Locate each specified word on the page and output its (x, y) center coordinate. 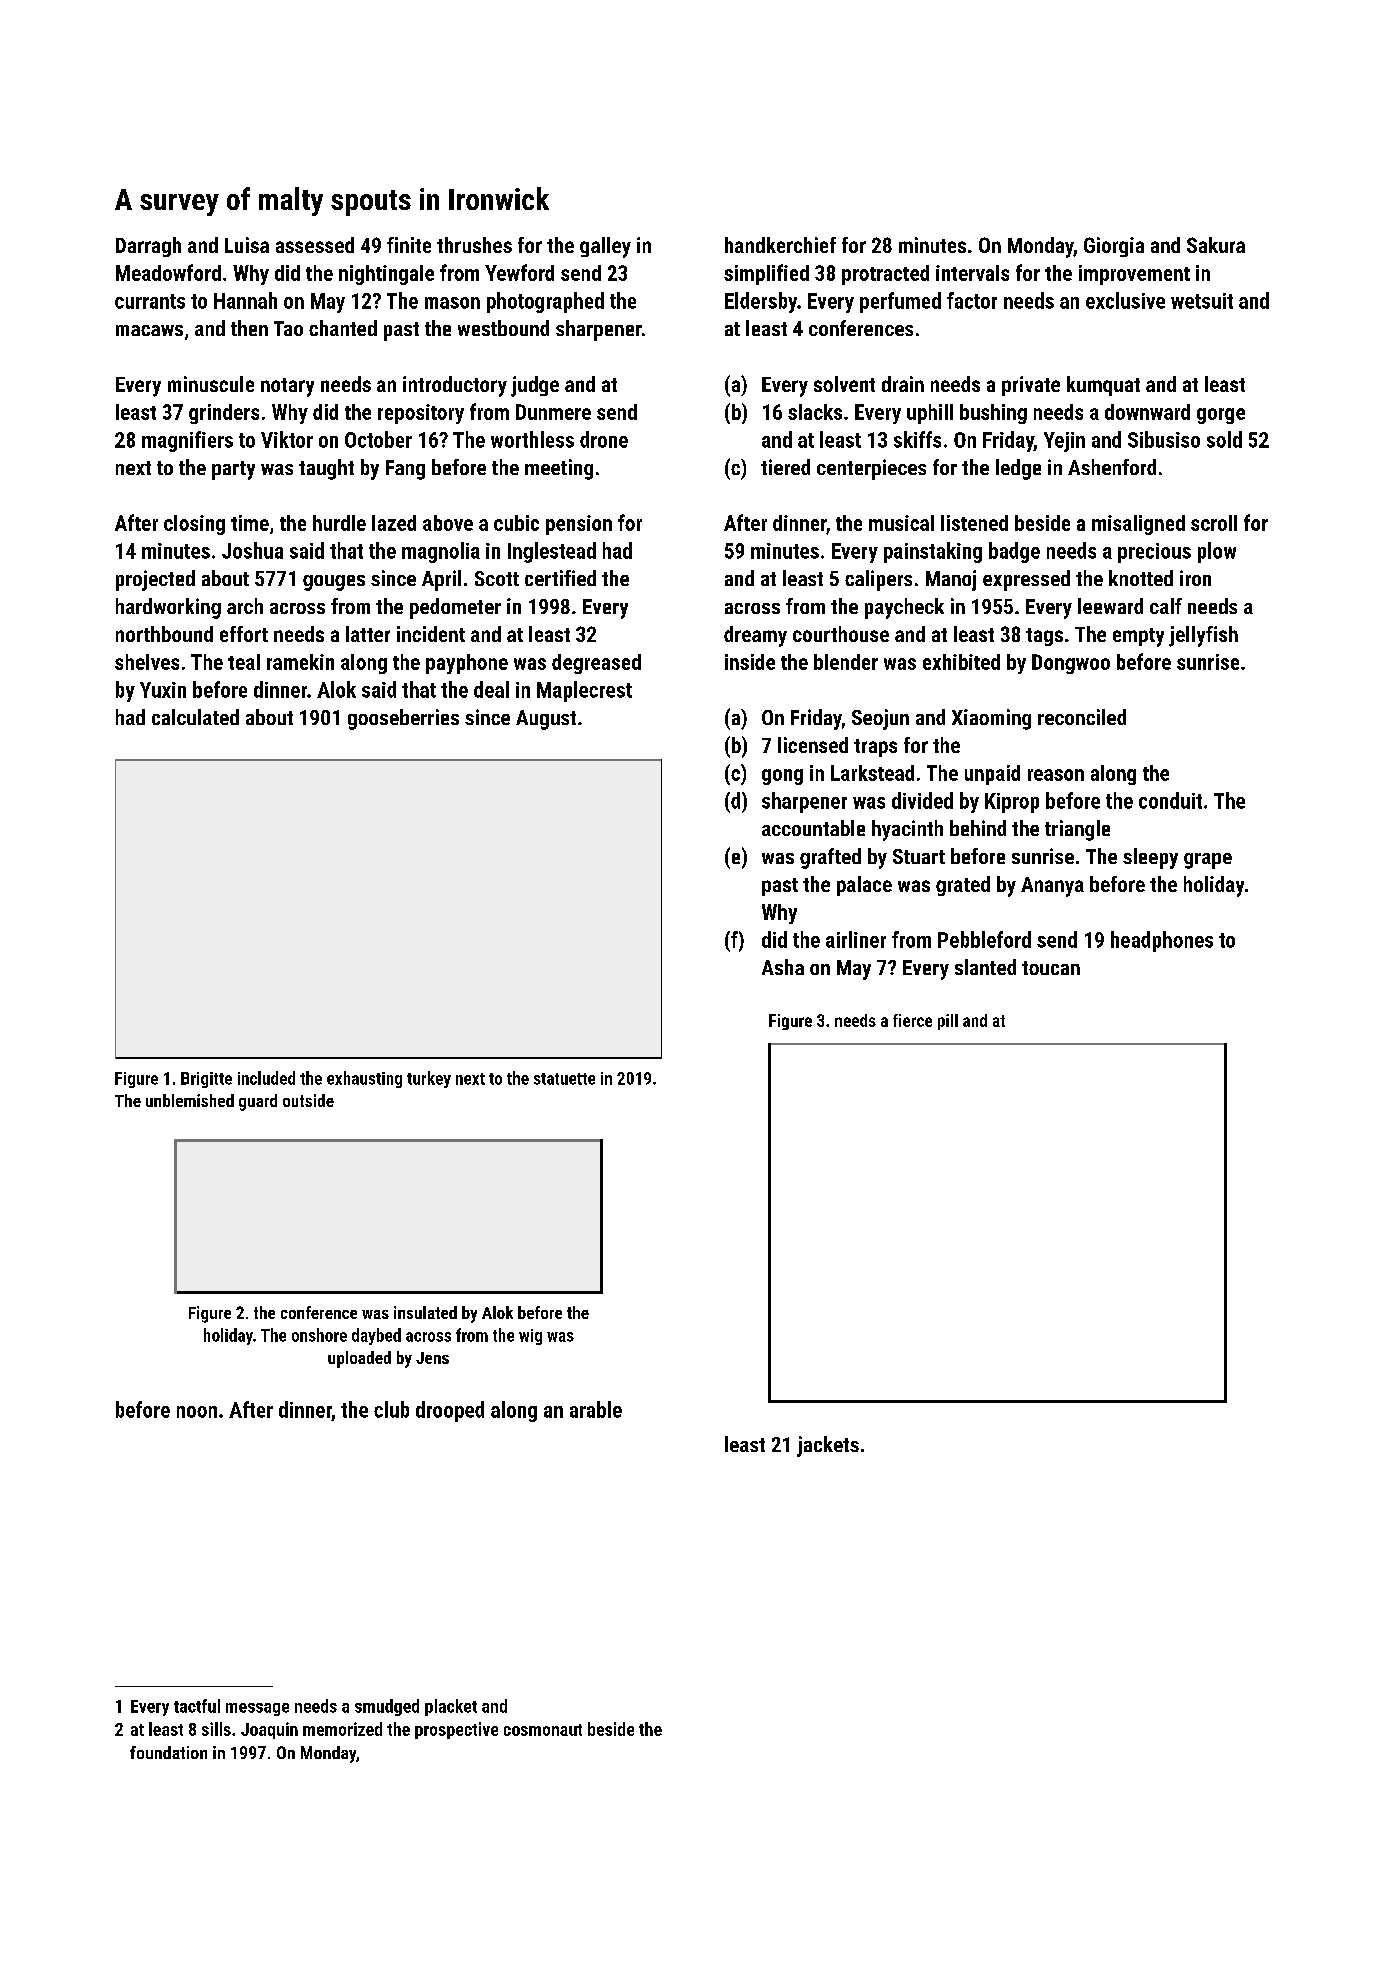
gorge (1221, 416)
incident (431, 634)
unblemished (190, 1100)
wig (530, 1337)
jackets (828, 1446)
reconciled (1082, 717)
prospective (456, 1730)
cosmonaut (543, 1730)
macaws (149, 330)
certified (560, 578)
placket (451, 1707)
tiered (785, 467)
